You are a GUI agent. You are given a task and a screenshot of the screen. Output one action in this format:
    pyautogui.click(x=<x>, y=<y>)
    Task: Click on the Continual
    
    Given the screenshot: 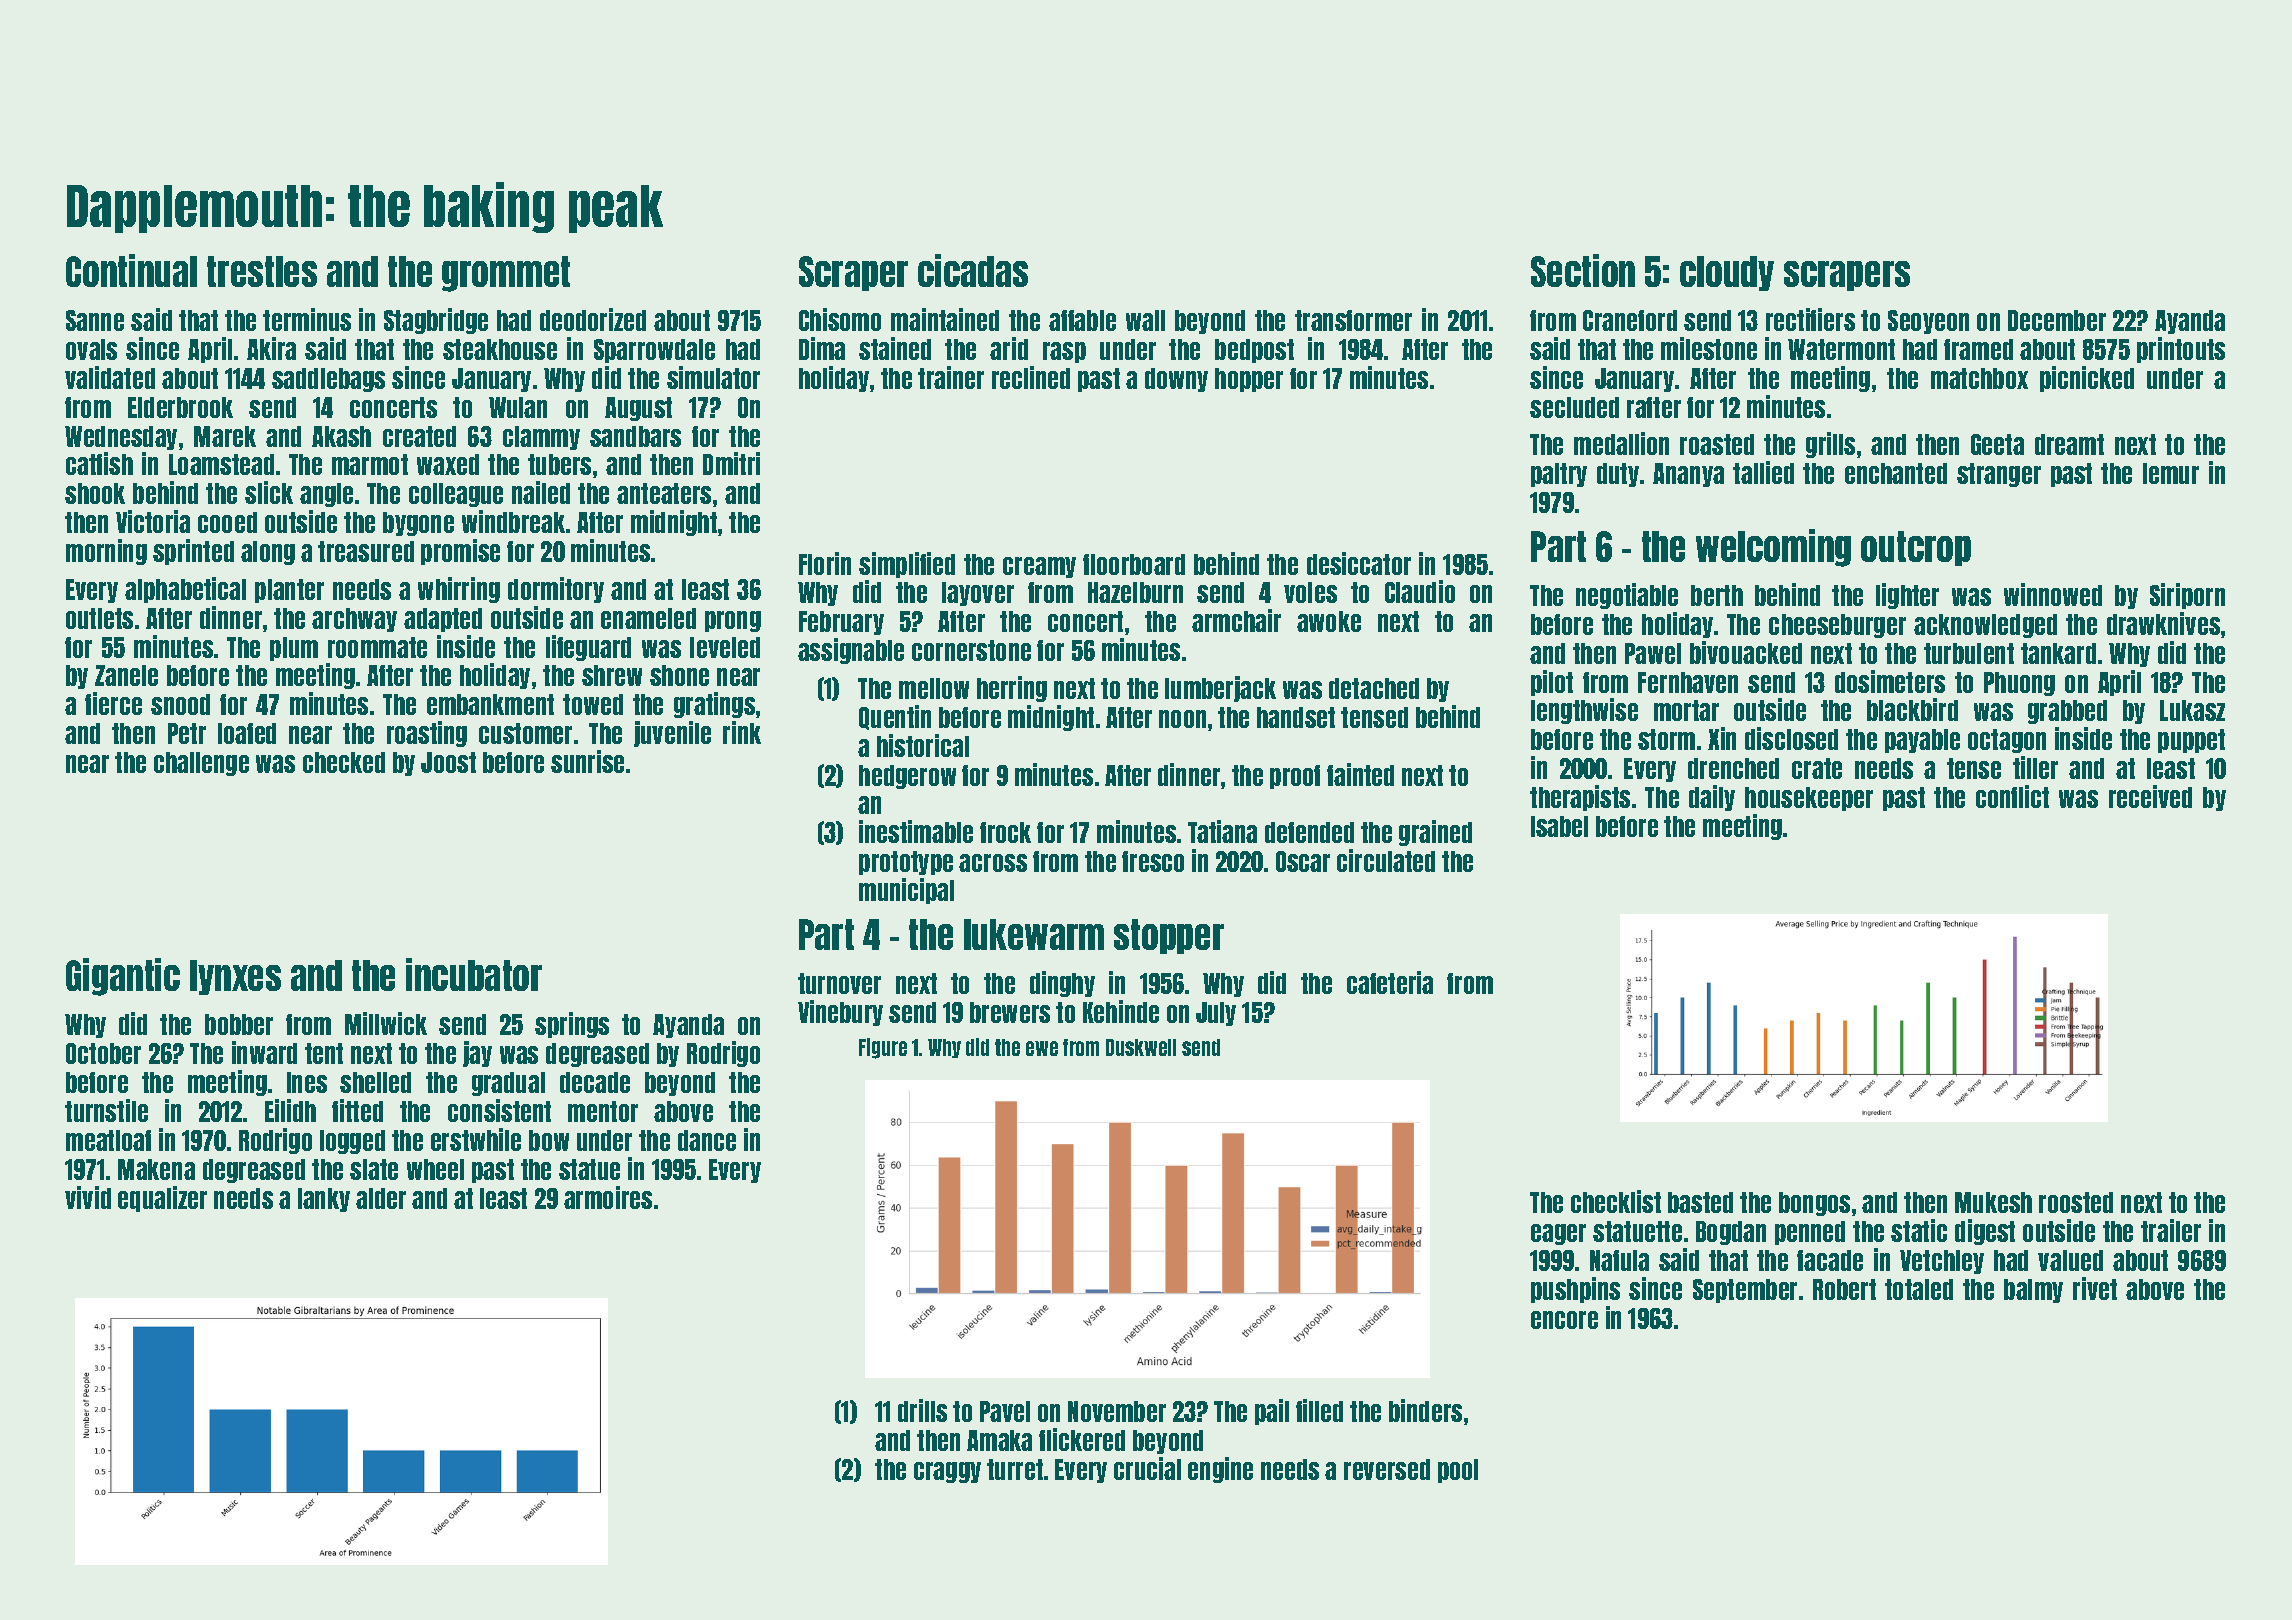 What is the action you would take?
    pyautogui.click(x=131, y=270)
